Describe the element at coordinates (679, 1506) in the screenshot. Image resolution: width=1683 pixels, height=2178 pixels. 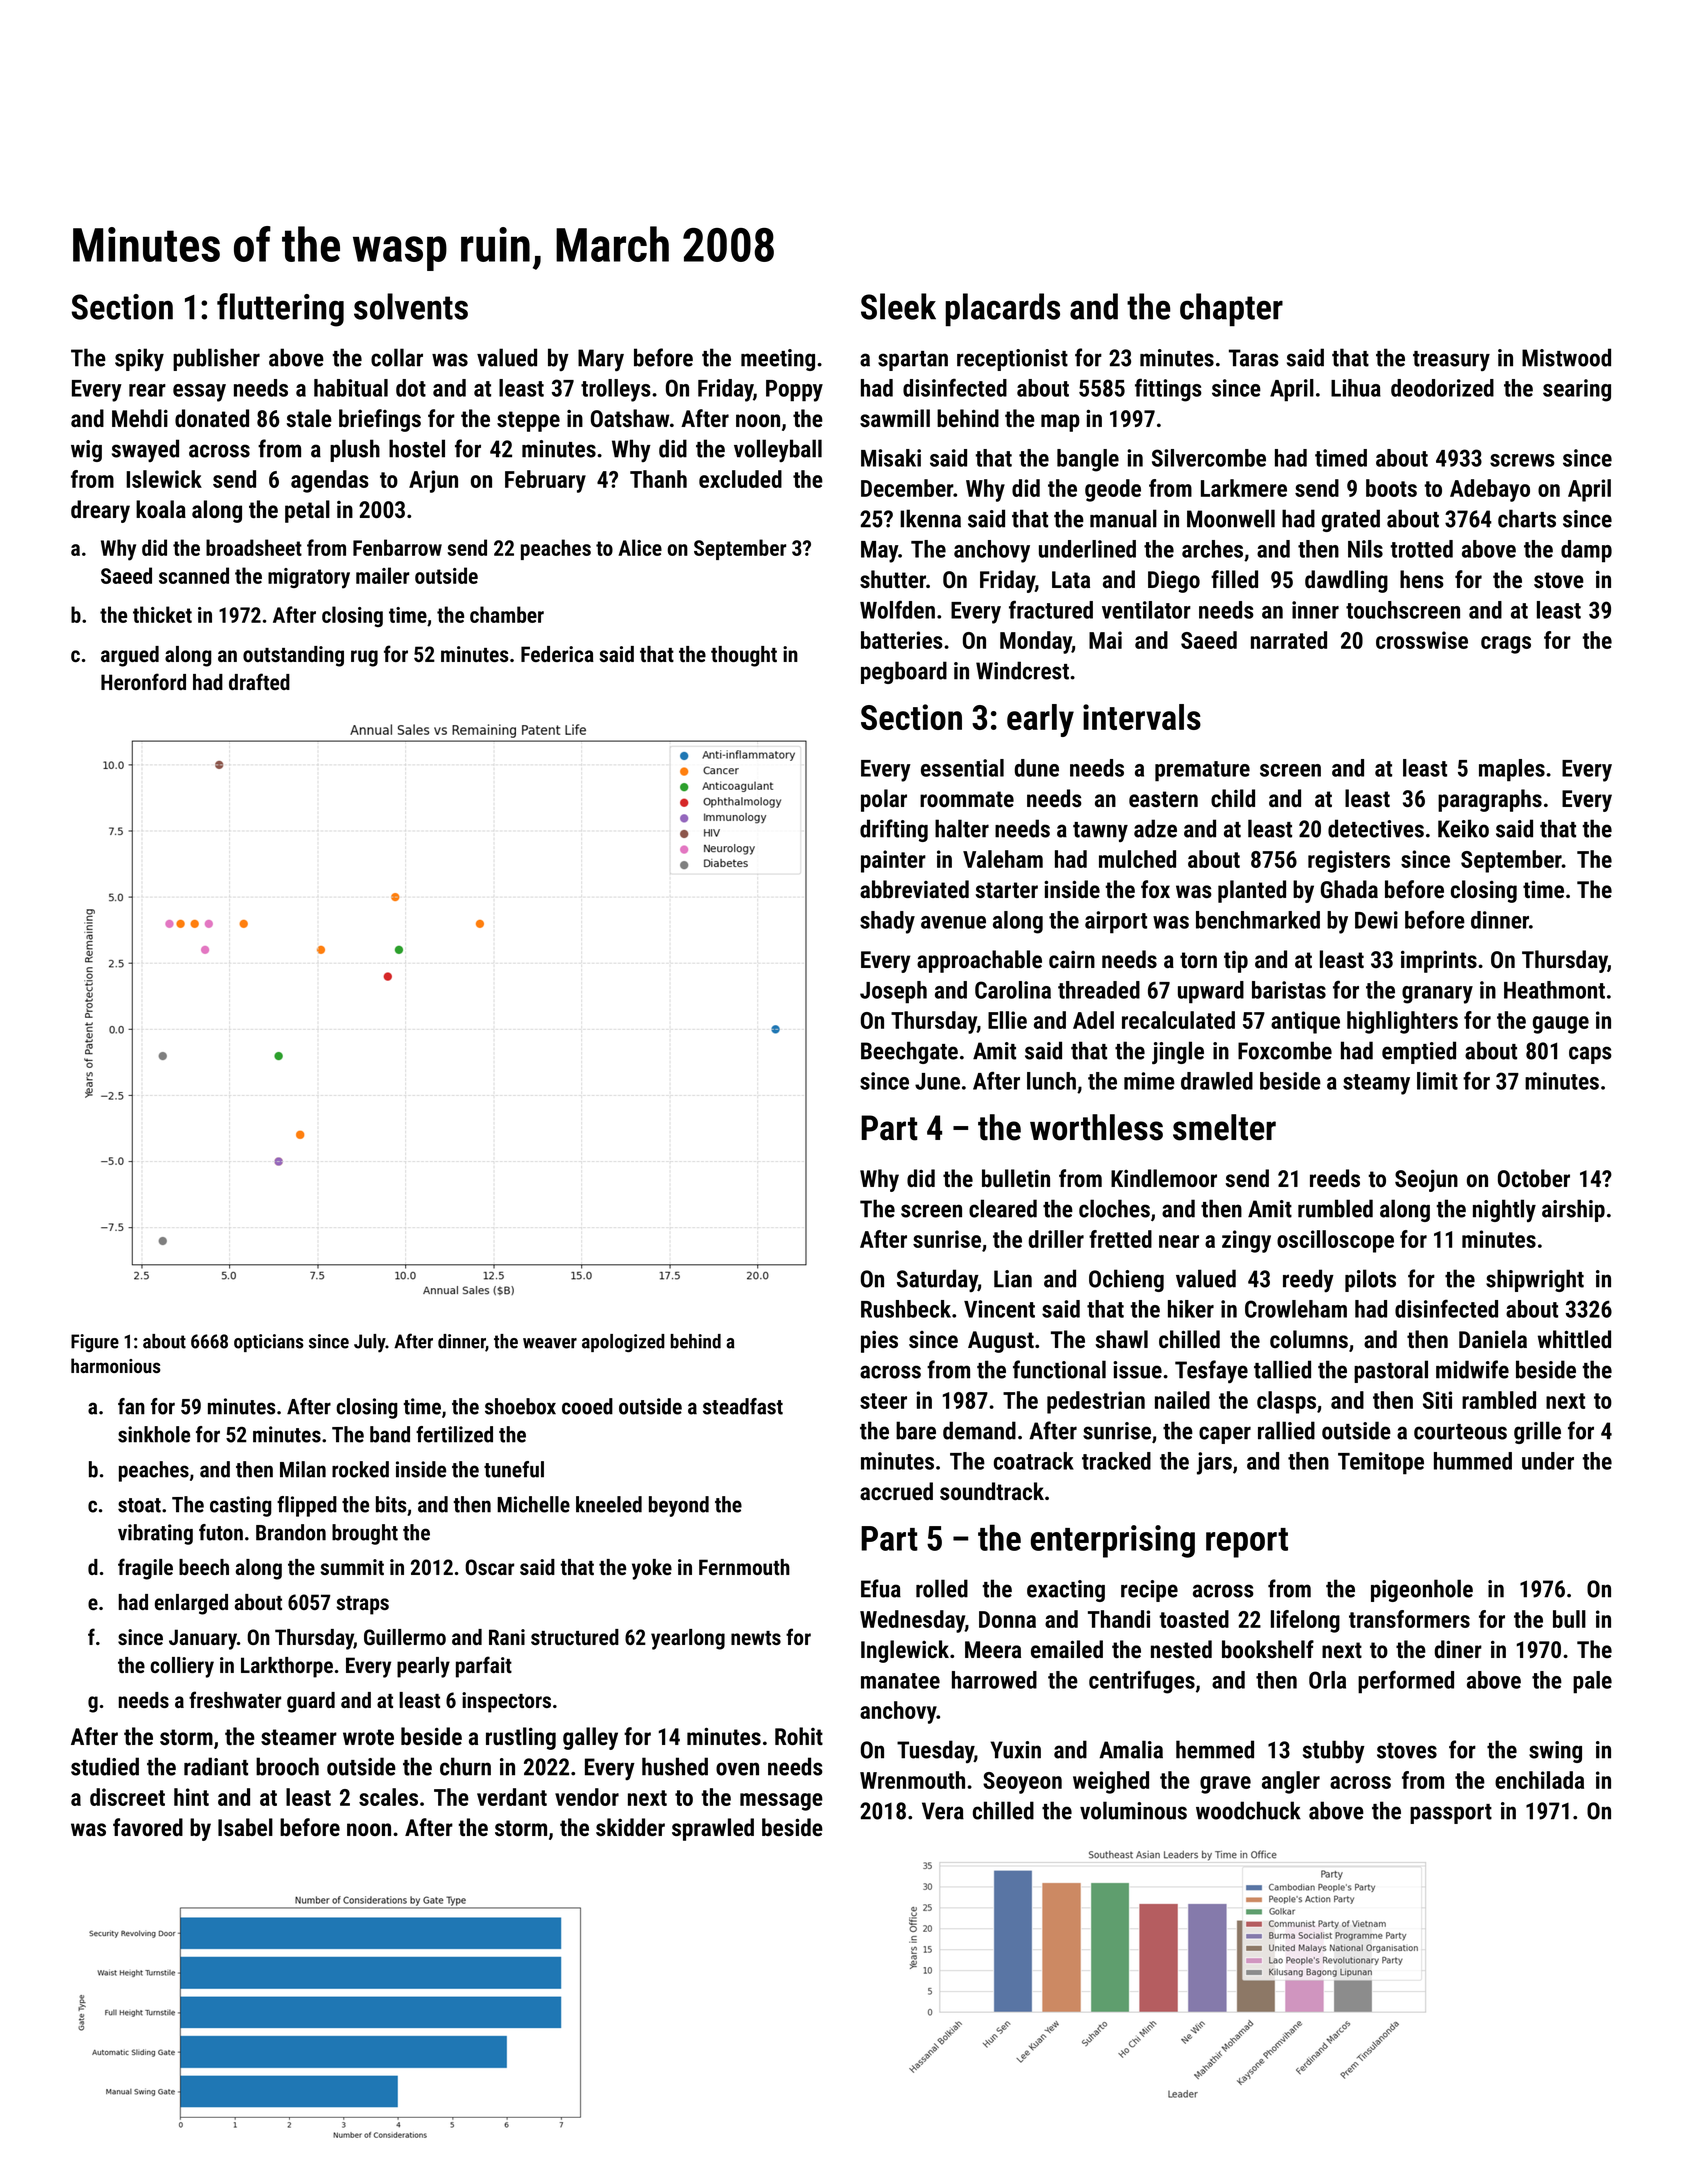
I see `beyond` at that location.
